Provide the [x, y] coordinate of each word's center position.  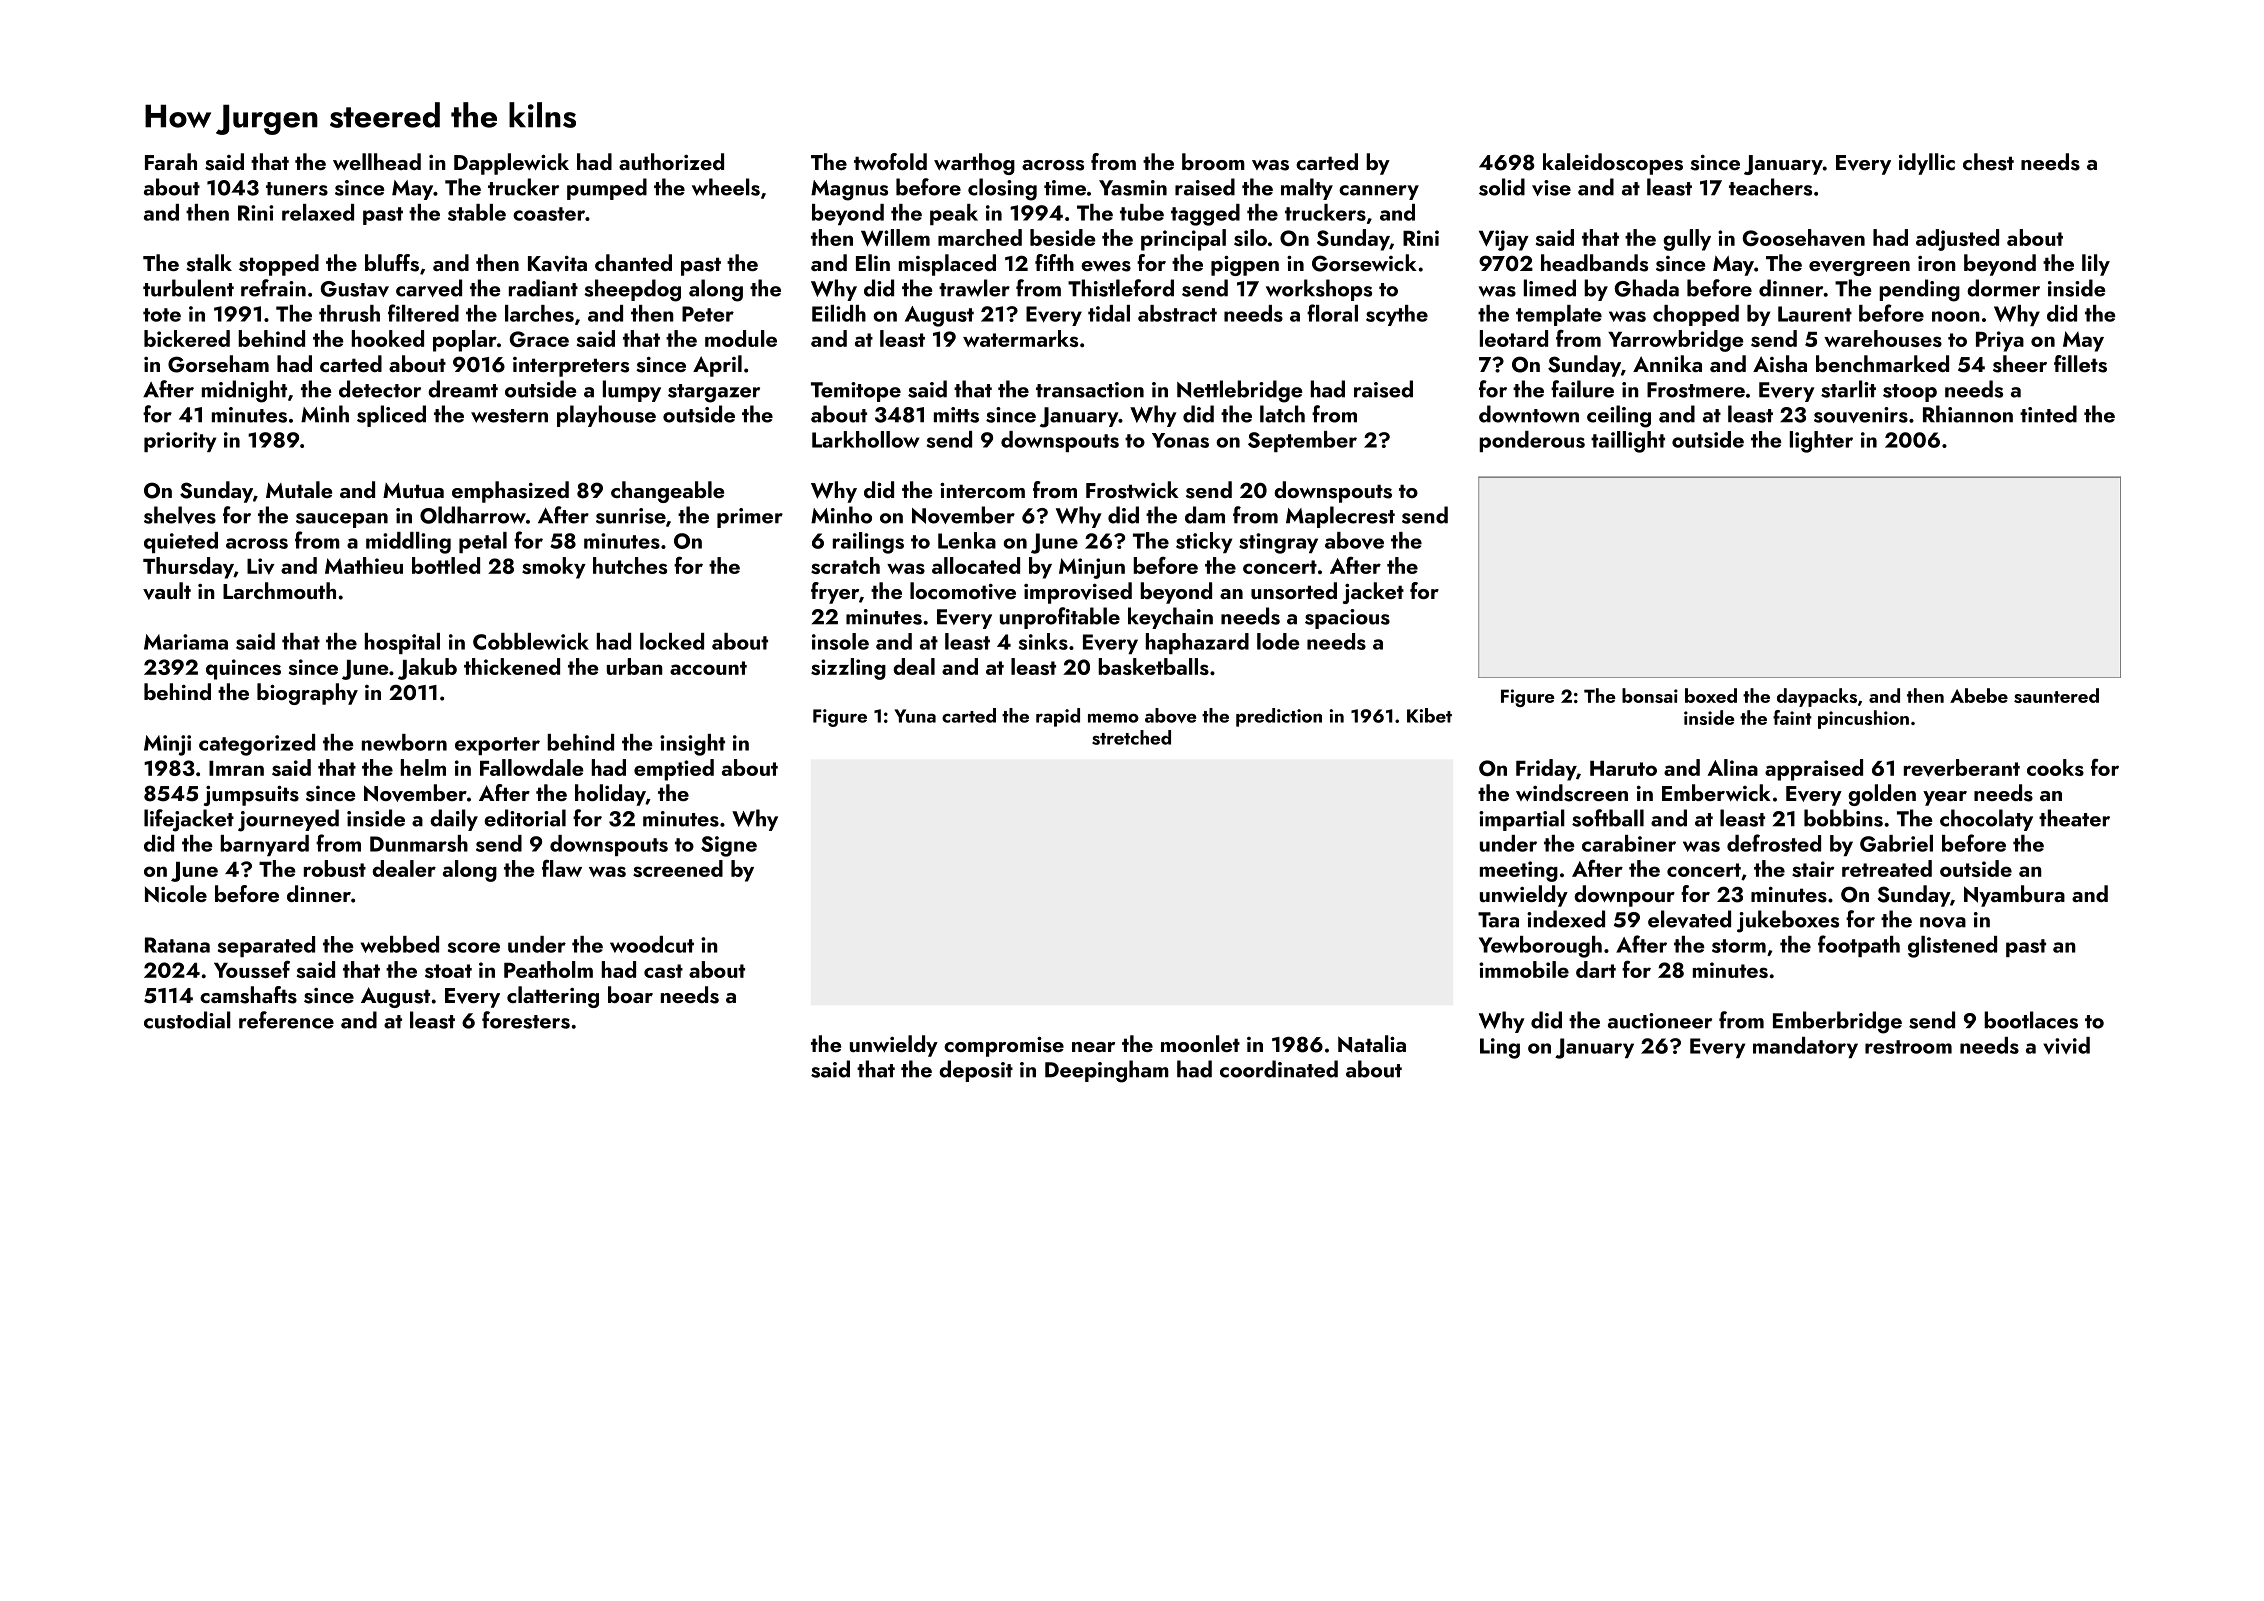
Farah [171, 161]
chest [1988, 162]
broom [1213, 161]
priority [180, 442]
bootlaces [2031, 1020]
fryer [835, 593]
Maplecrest [1340, 517]
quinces [243, 669]
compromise [1004, 1047]
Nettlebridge [1240, 391]
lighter [1821, 442]
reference [286, 1020]
